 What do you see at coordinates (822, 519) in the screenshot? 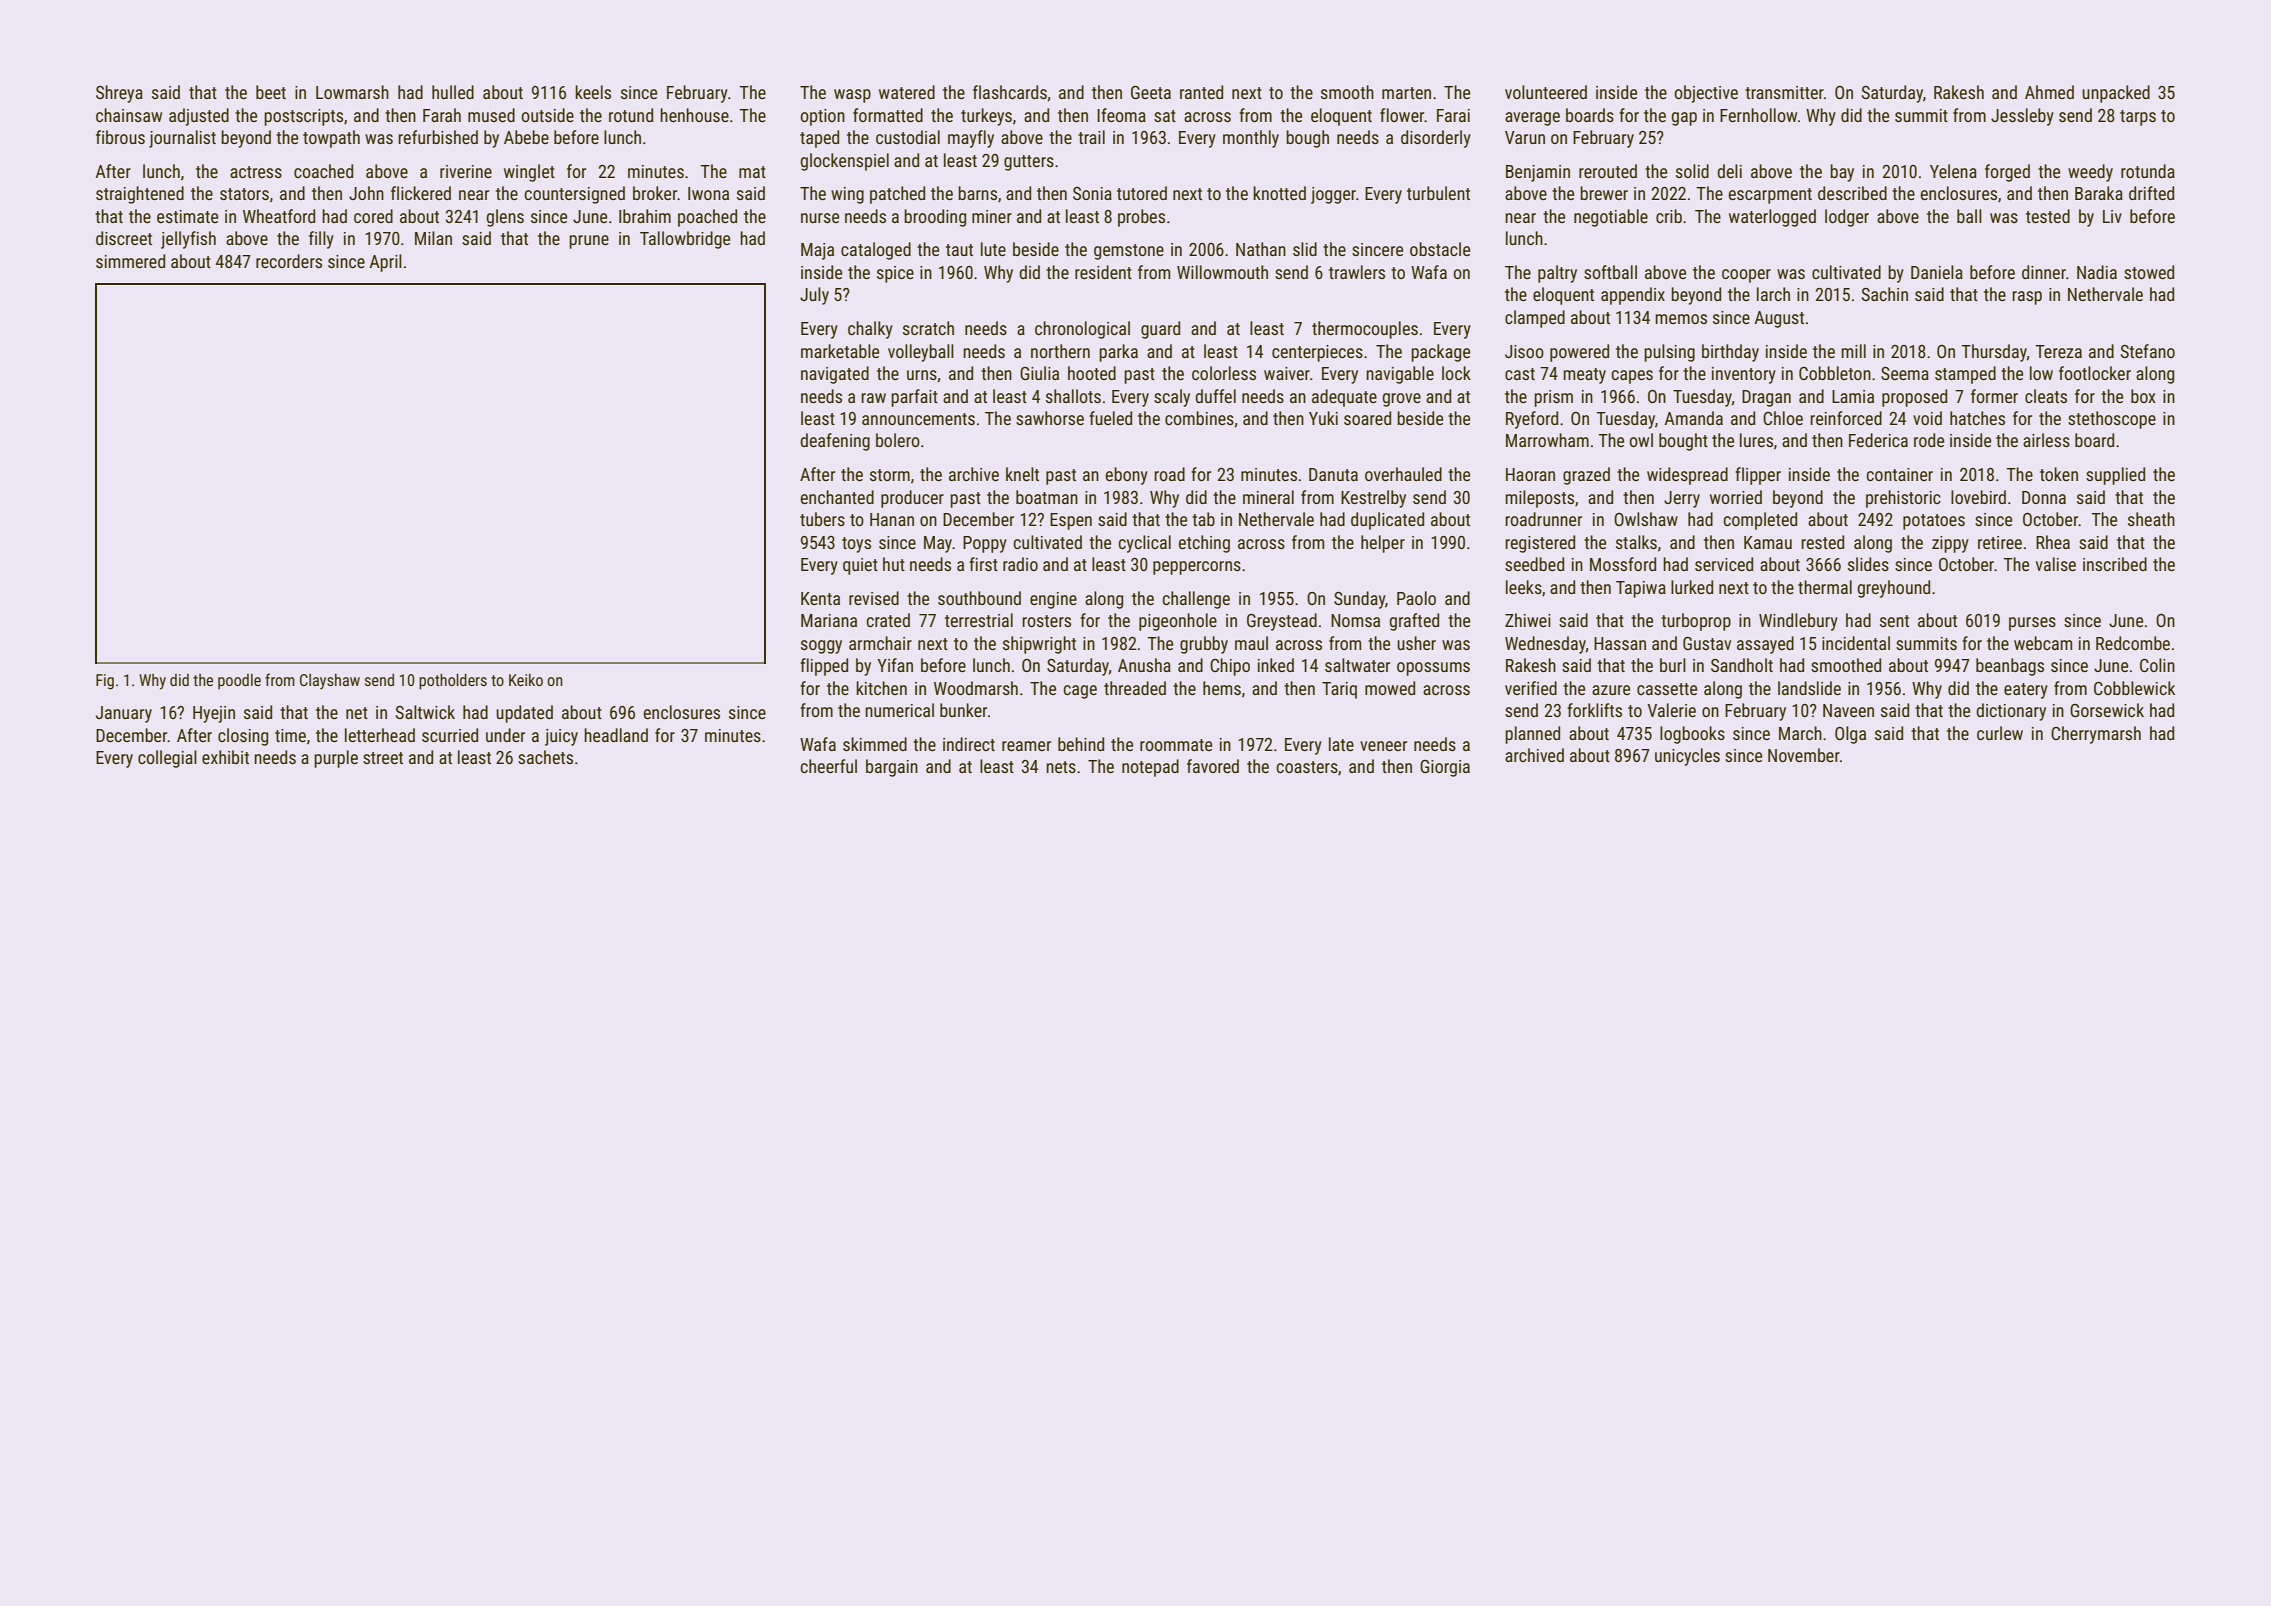
I see `tubers` at bounding box center [822, 519].
